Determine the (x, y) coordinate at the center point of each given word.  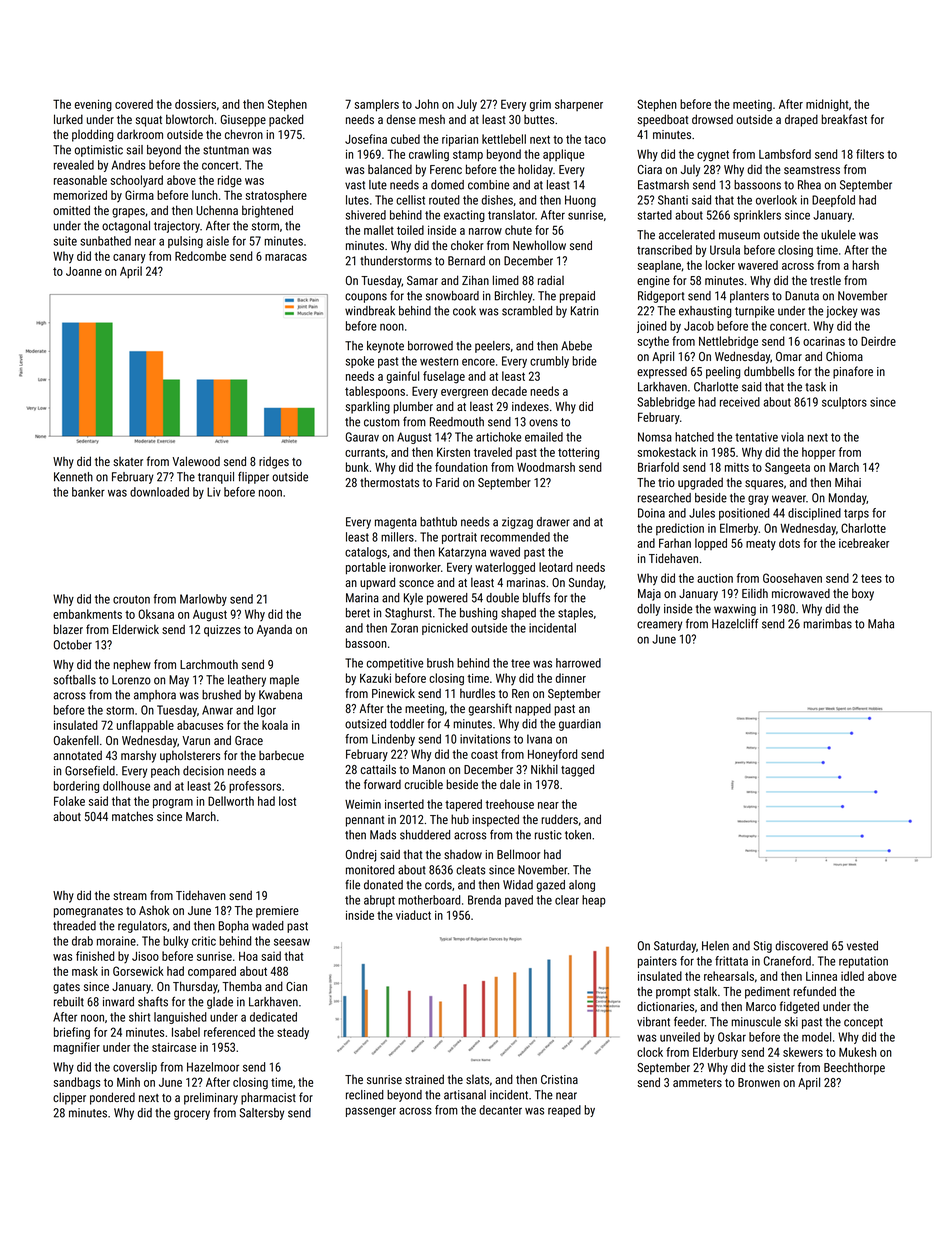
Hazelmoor (213, 1067)
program (173, 804)
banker (88, 492)
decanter (500, 1110)
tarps (856, 514)
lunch (205, 195)
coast (484, 754)
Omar (789, 356)
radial (551, 280)
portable (366, 568)
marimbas (827, 624)
